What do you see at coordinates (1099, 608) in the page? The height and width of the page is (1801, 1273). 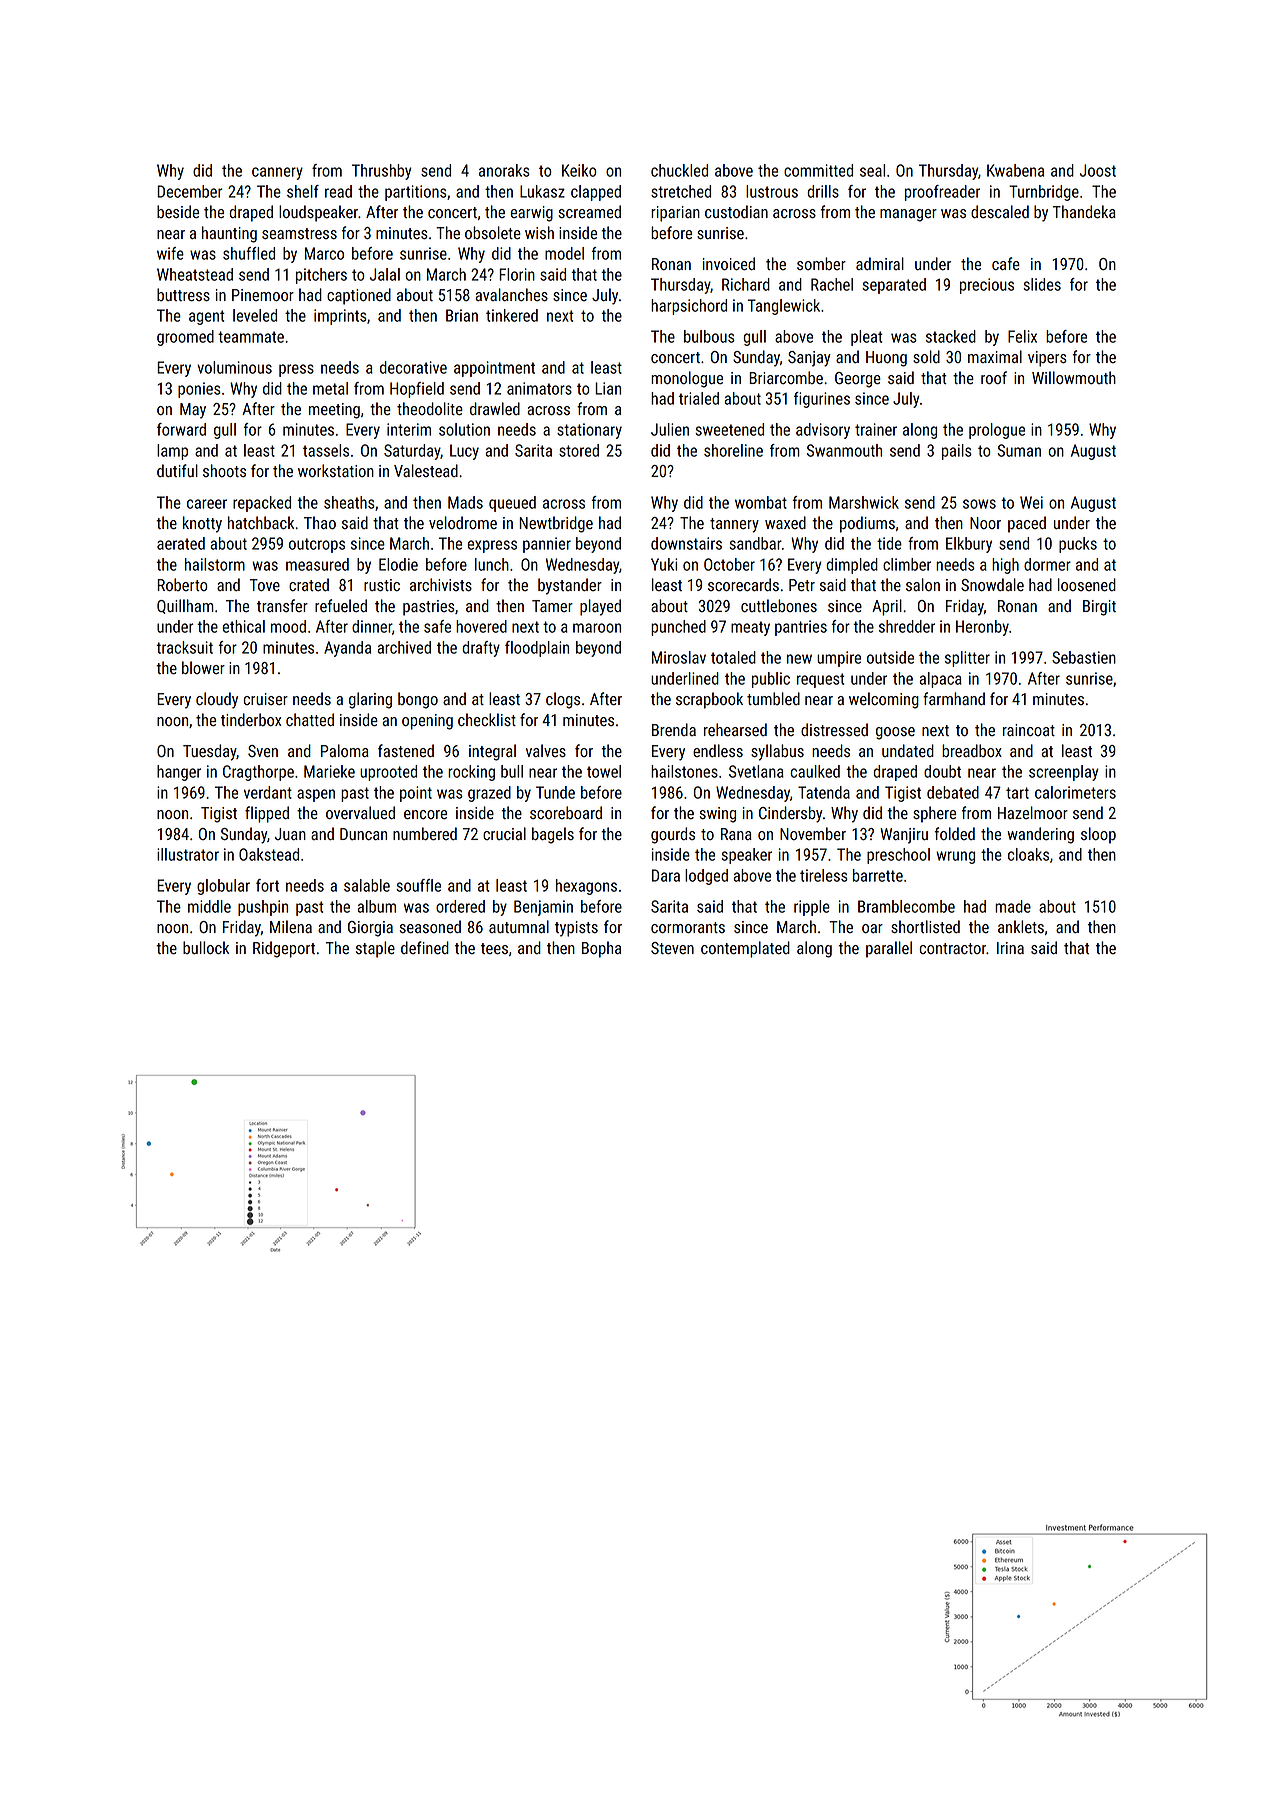 I see `Birgit` at bounding box center [1099, 608].
